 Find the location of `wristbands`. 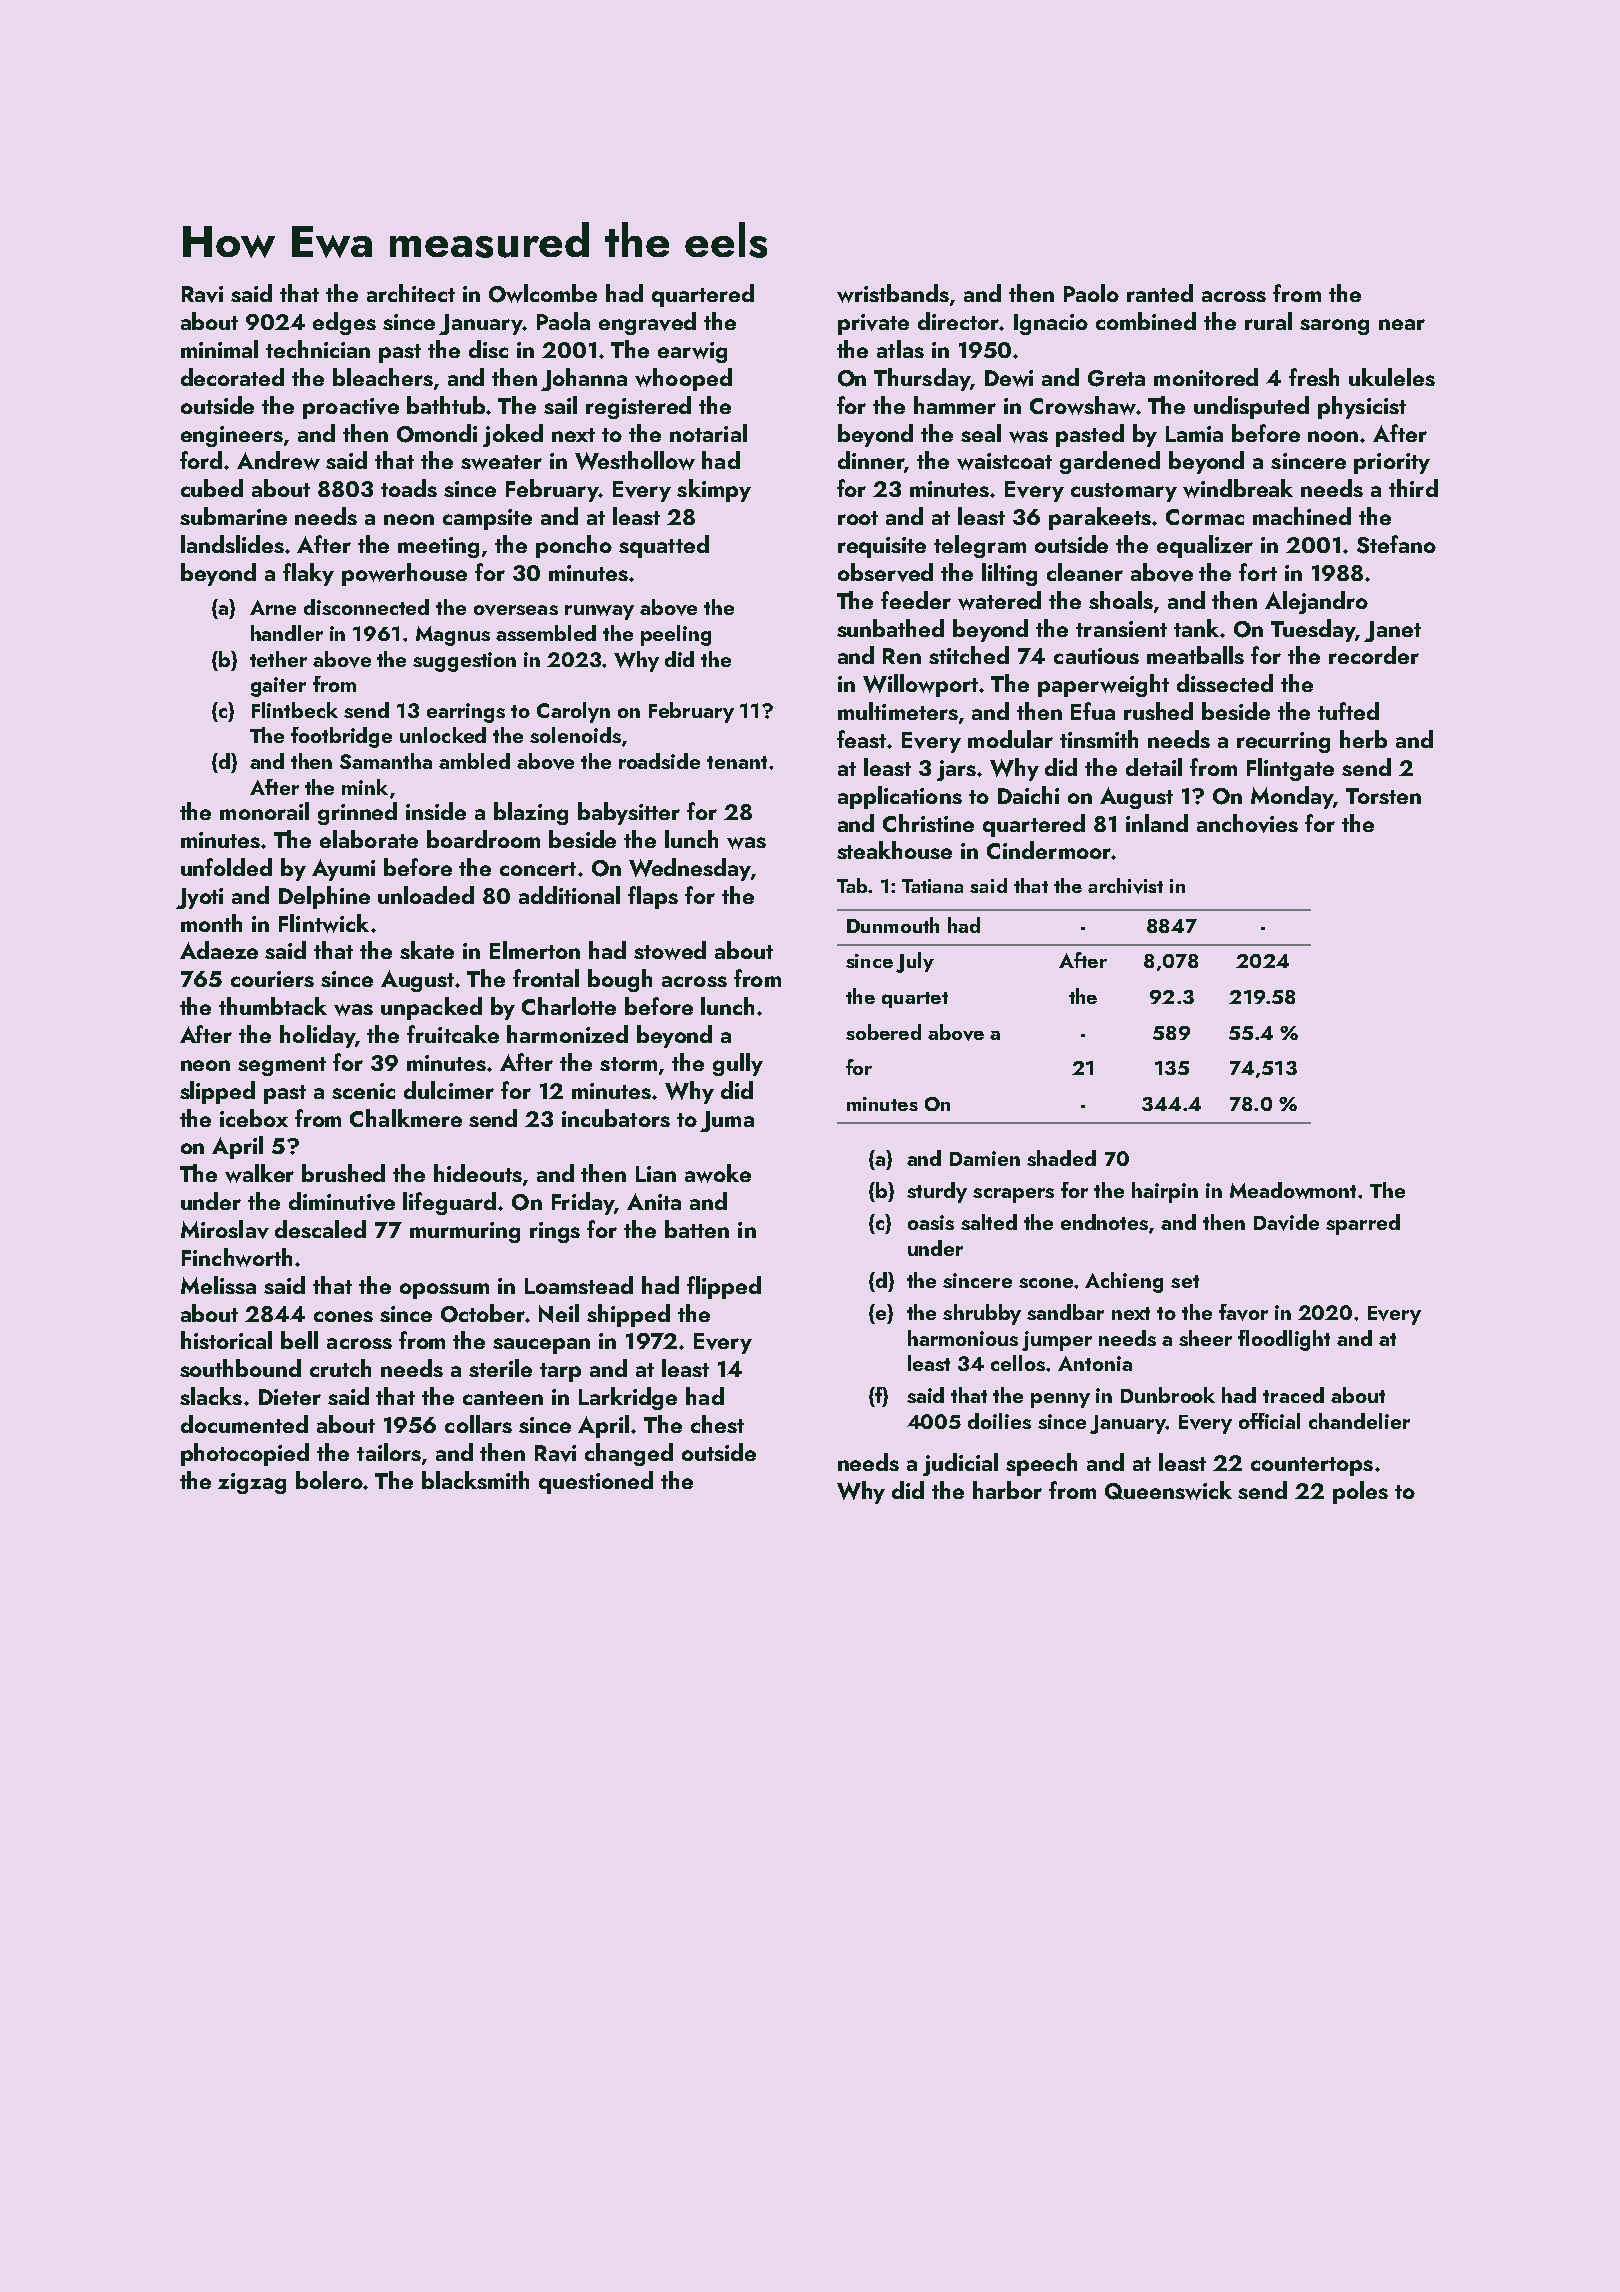

wristbands is located at coordinates (893, 293).
